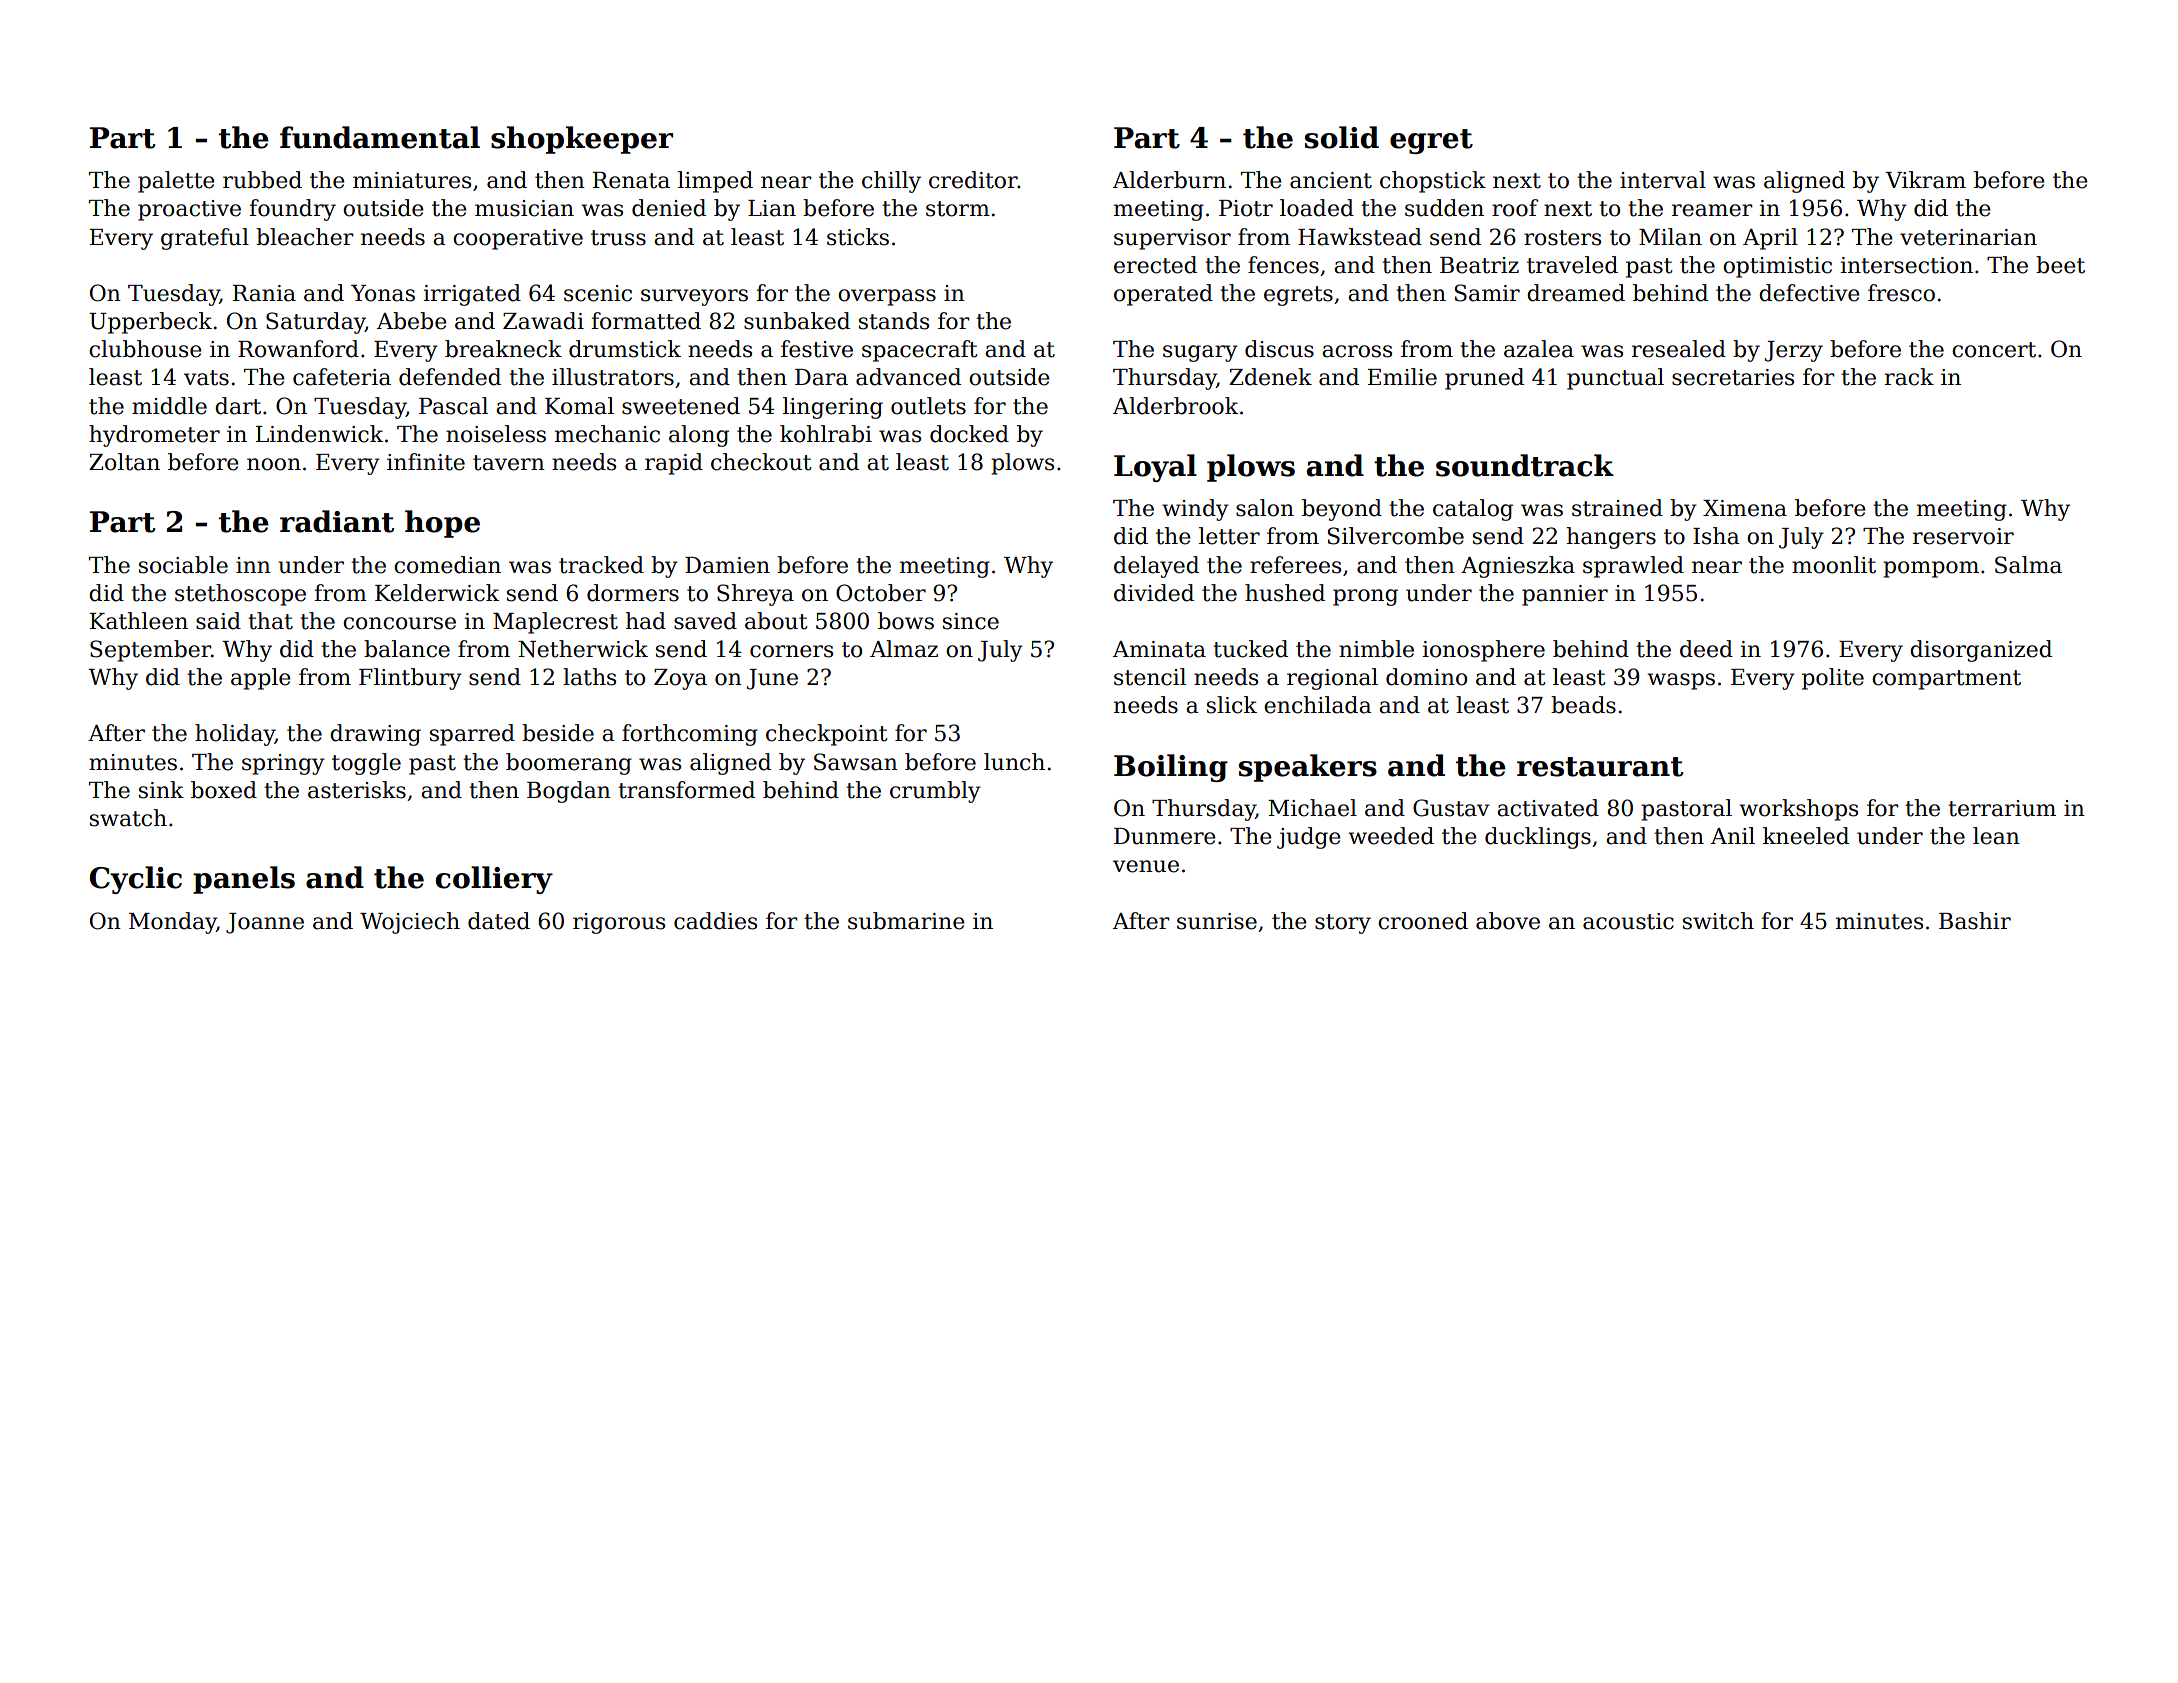 This page has height=1683, width=2178. I want to click on deed, so click(1706, 649).
